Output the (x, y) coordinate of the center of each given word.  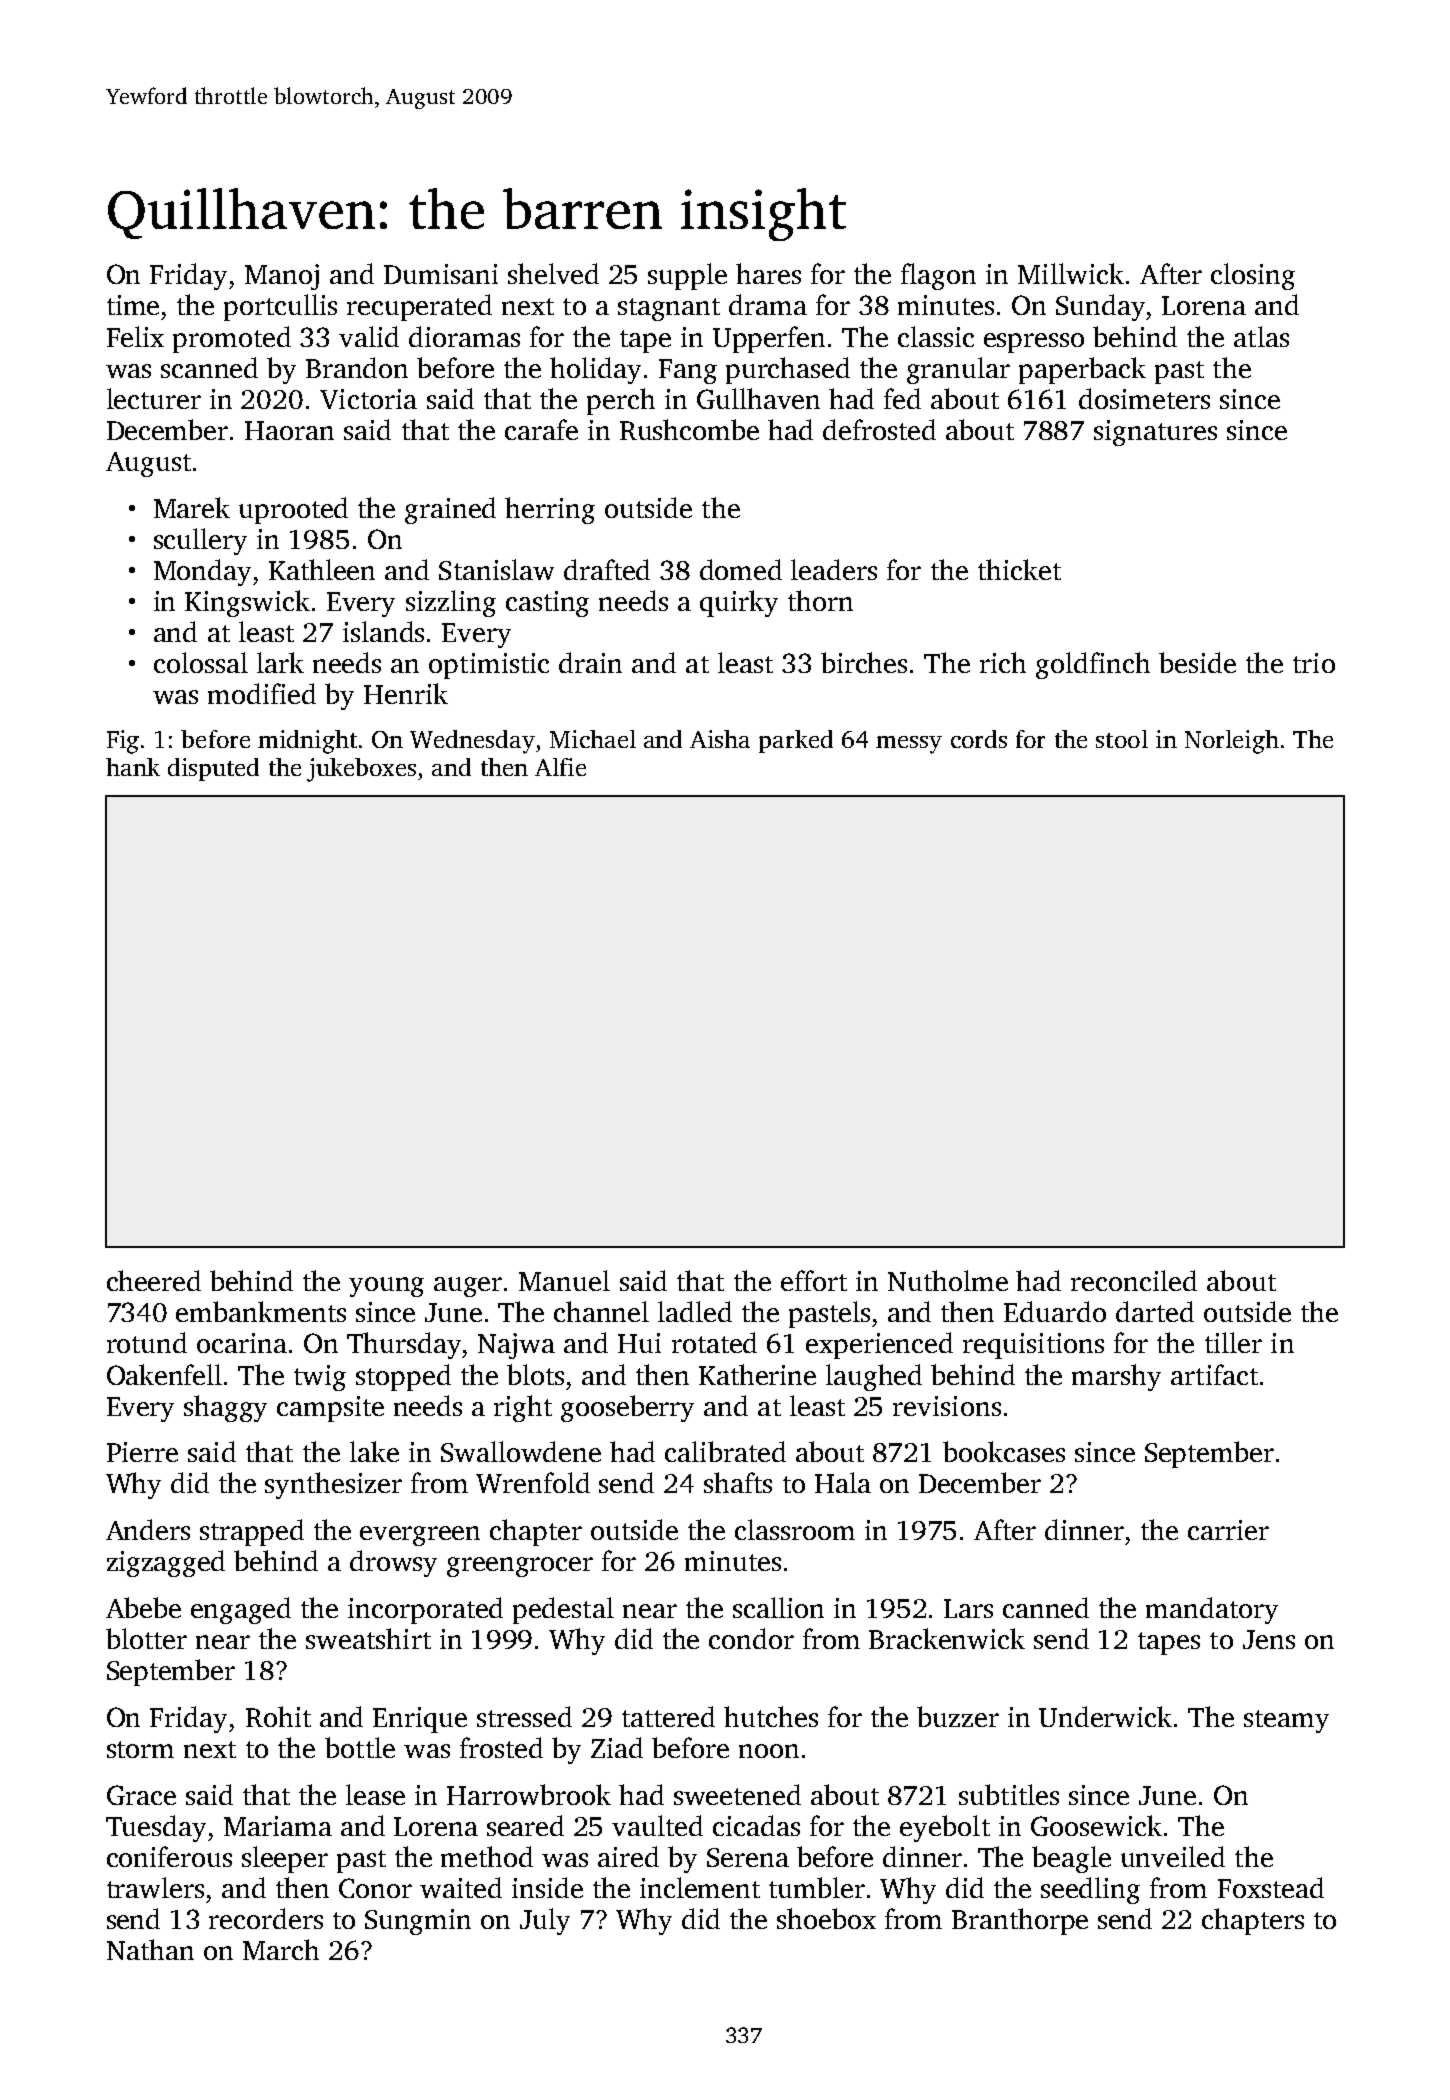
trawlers (155, 1887)
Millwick (1071, 273)
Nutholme (948, 1280)
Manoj (282, 277)
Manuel (564, 1280)
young (386, 1287)
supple (687, 276)
